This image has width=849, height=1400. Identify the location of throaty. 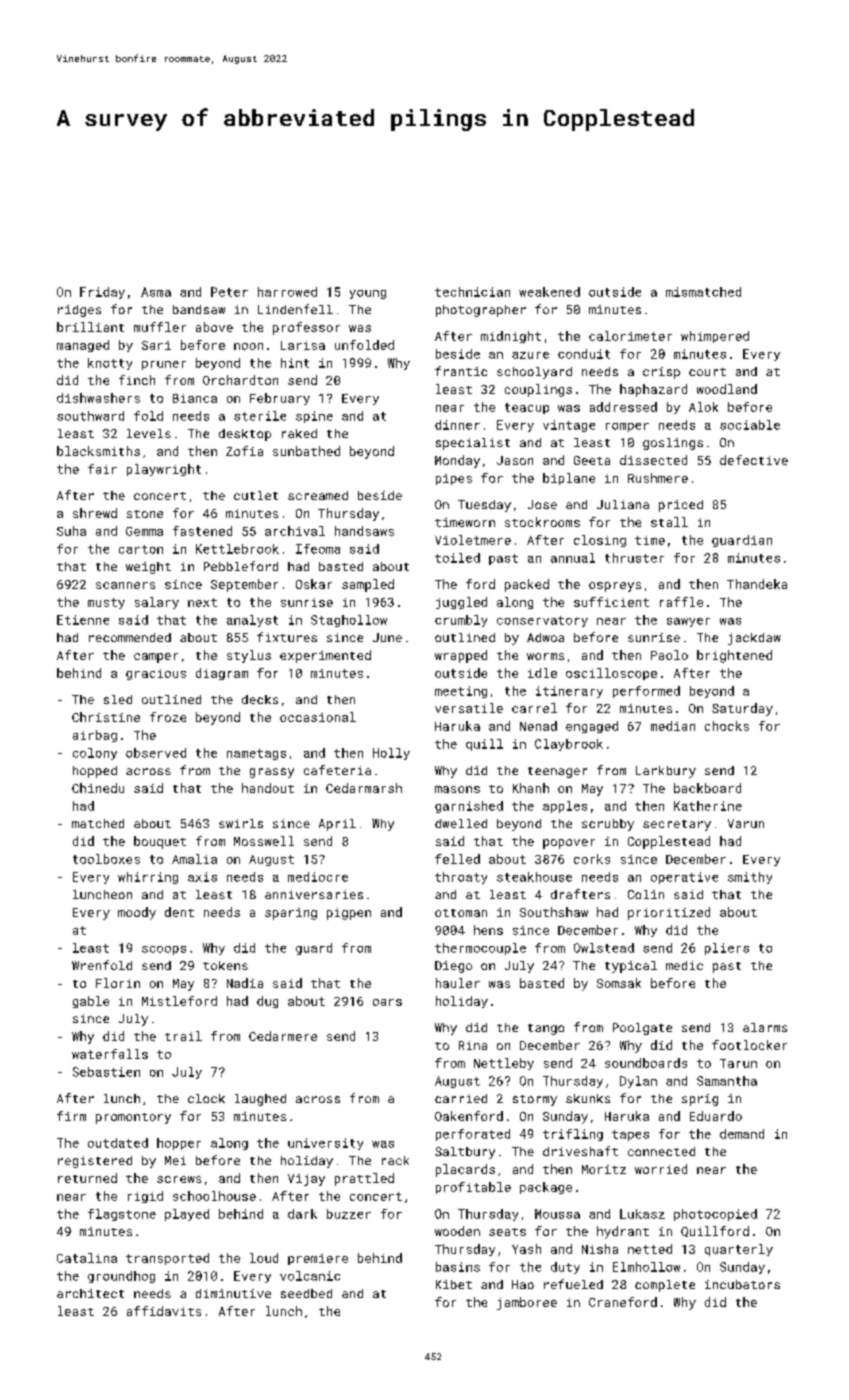
(461, 878).
